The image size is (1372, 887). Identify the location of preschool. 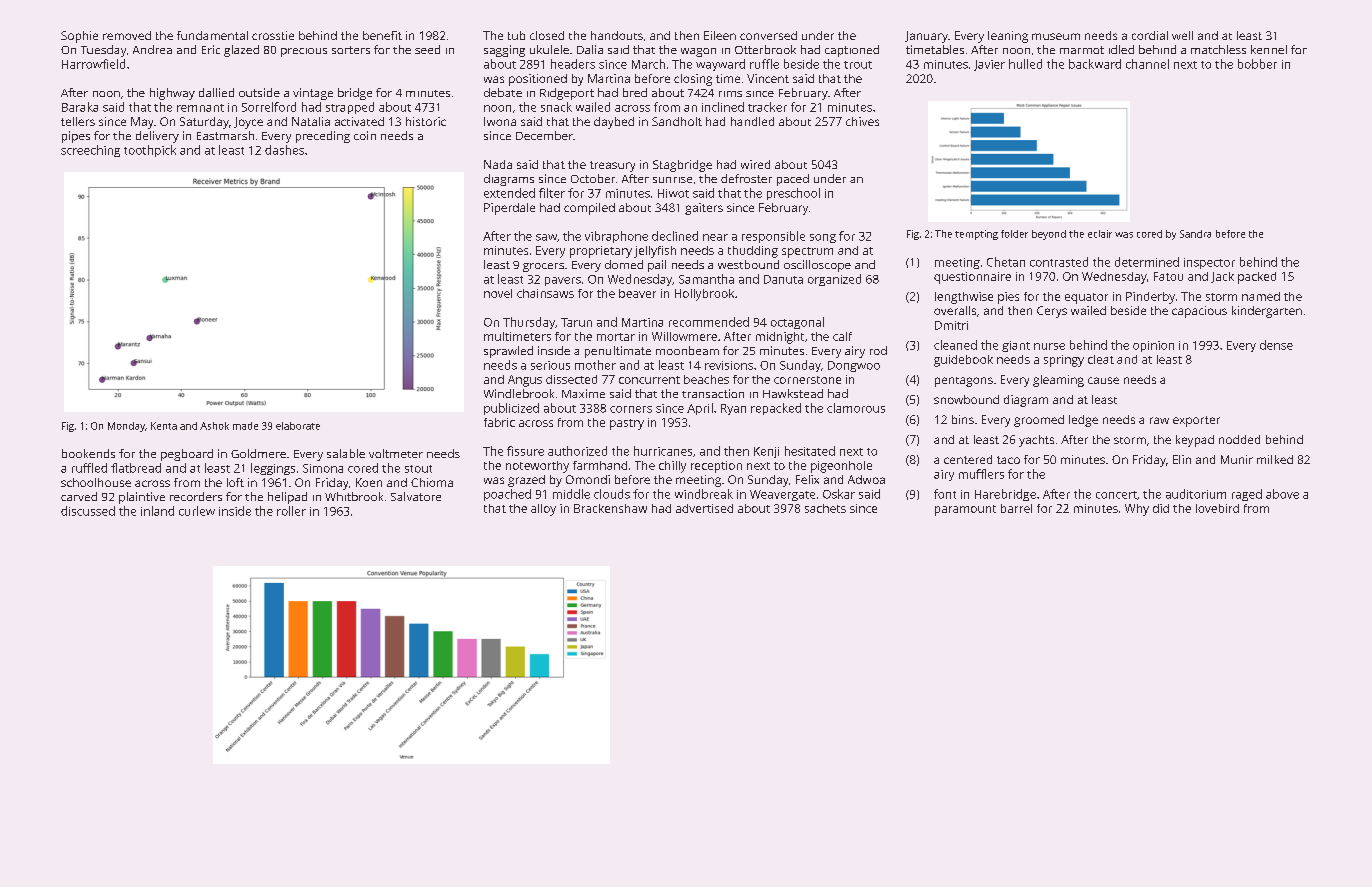
(793, 194).
